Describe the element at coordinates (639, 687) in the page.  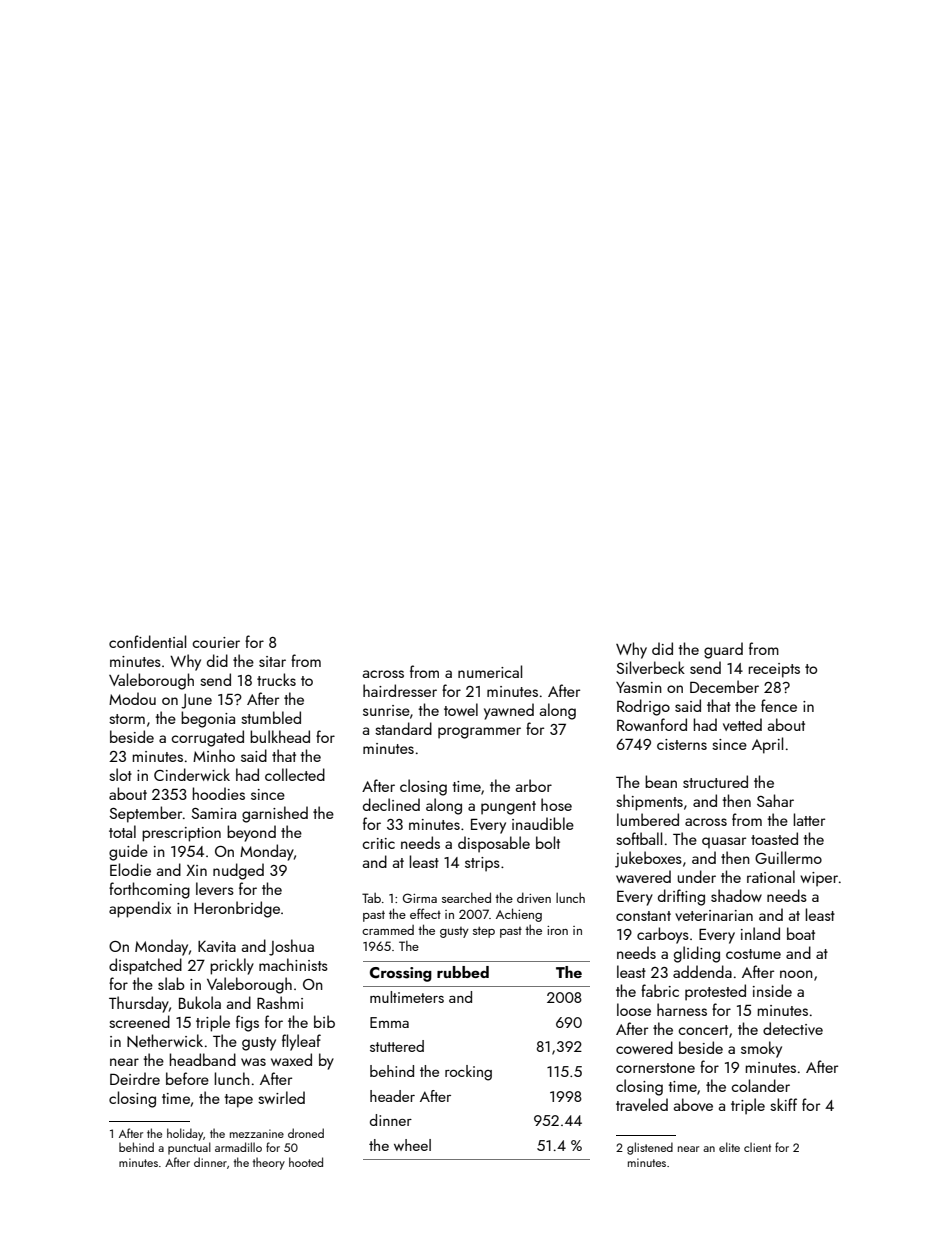
I see `Yasmin` at that location.
